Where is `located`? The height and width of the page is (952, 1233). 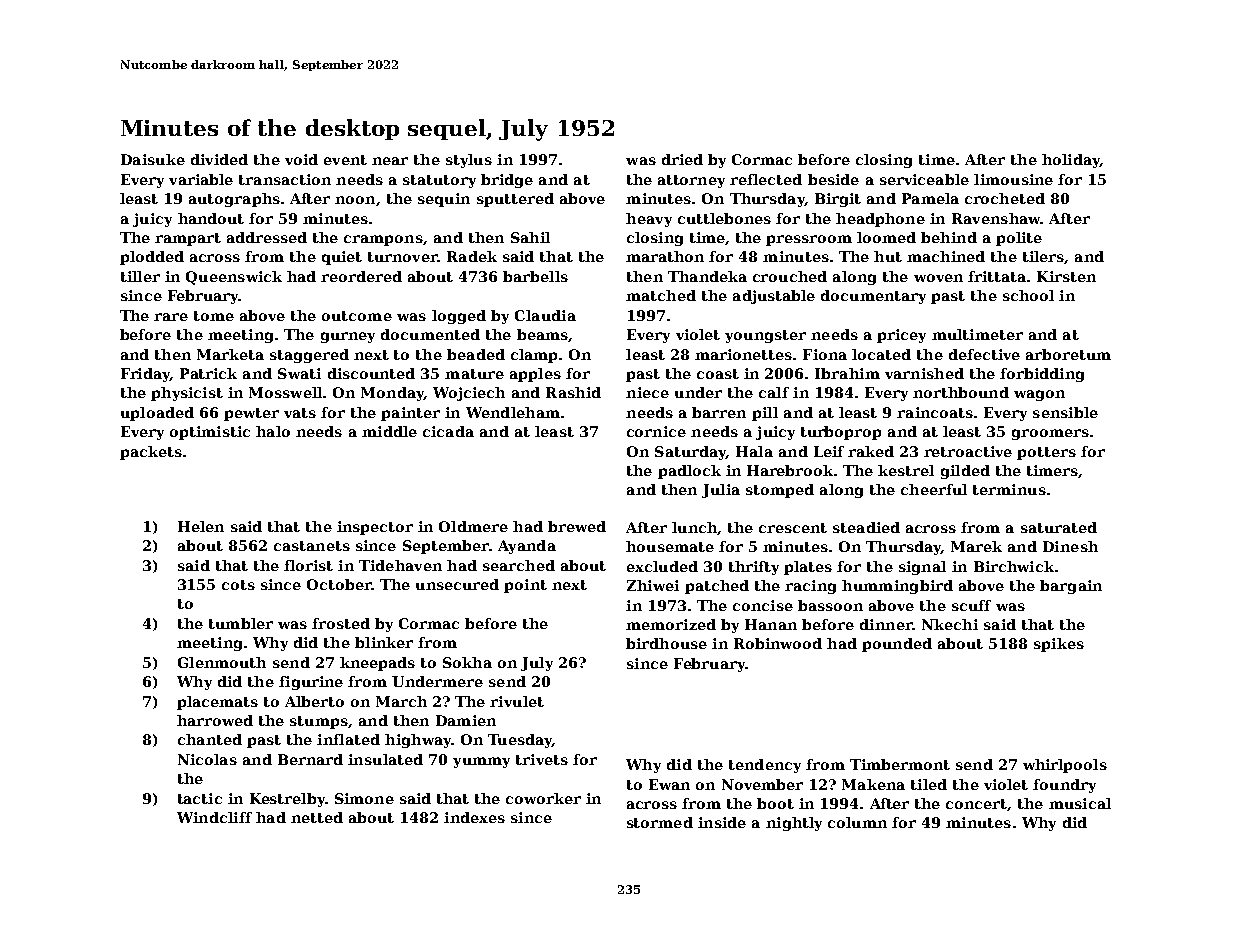 located is located at coordinates (881, 354).
